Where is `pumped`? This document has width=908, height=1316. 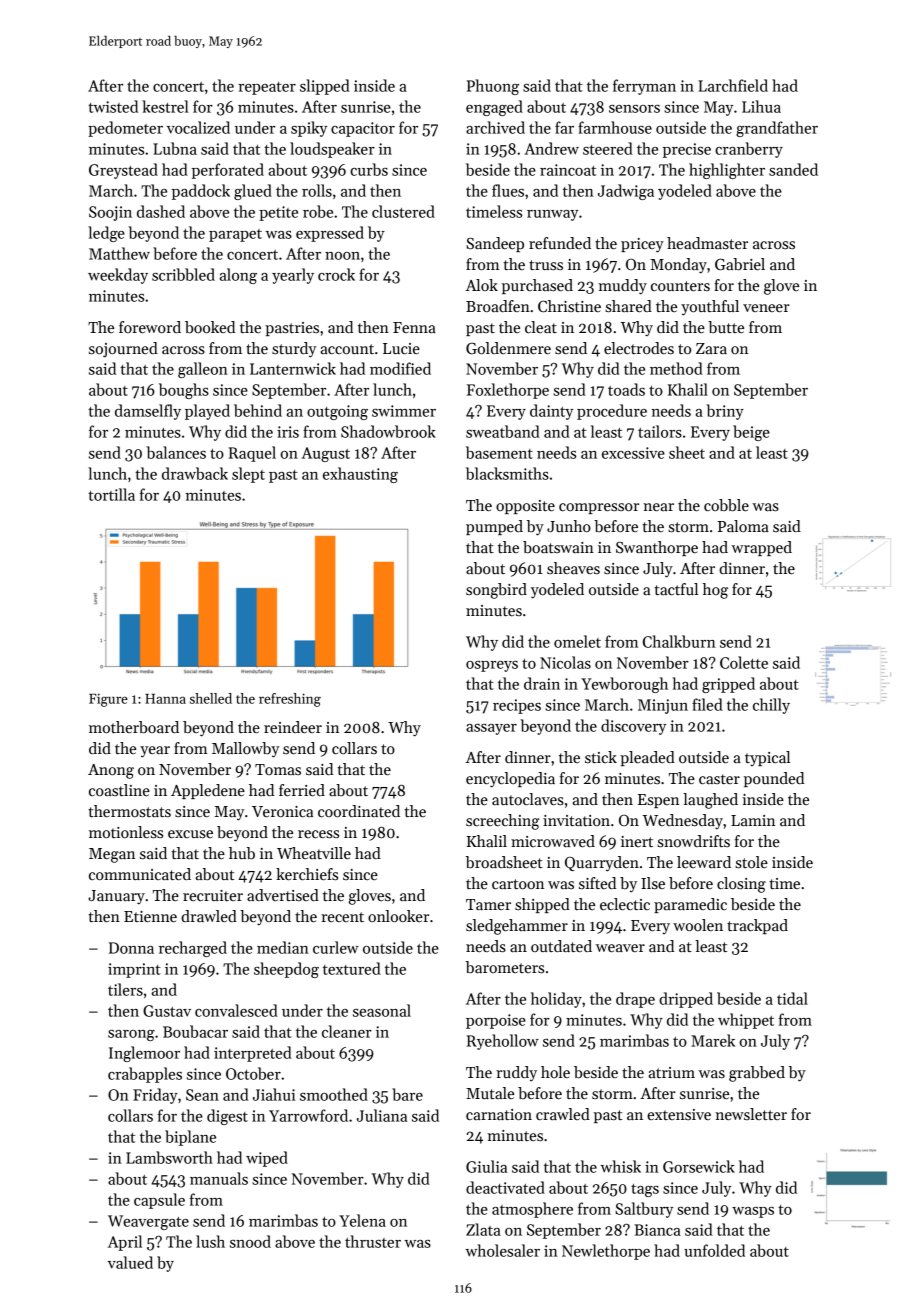
pumped is located at coordinates (494, 527).
